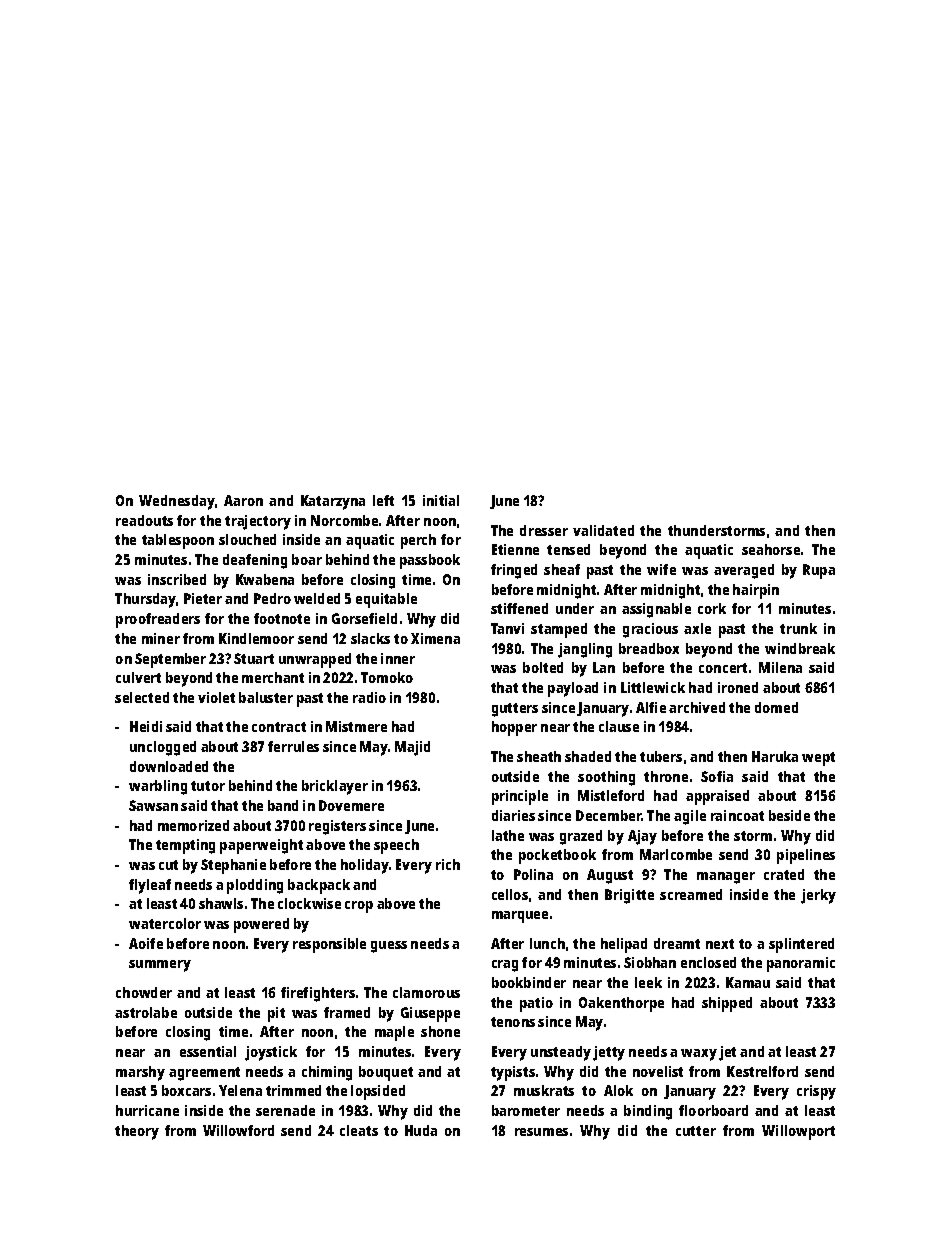  Describe the element at coordinates (147, 1110) in the page. I see `hurricane` at that location.
